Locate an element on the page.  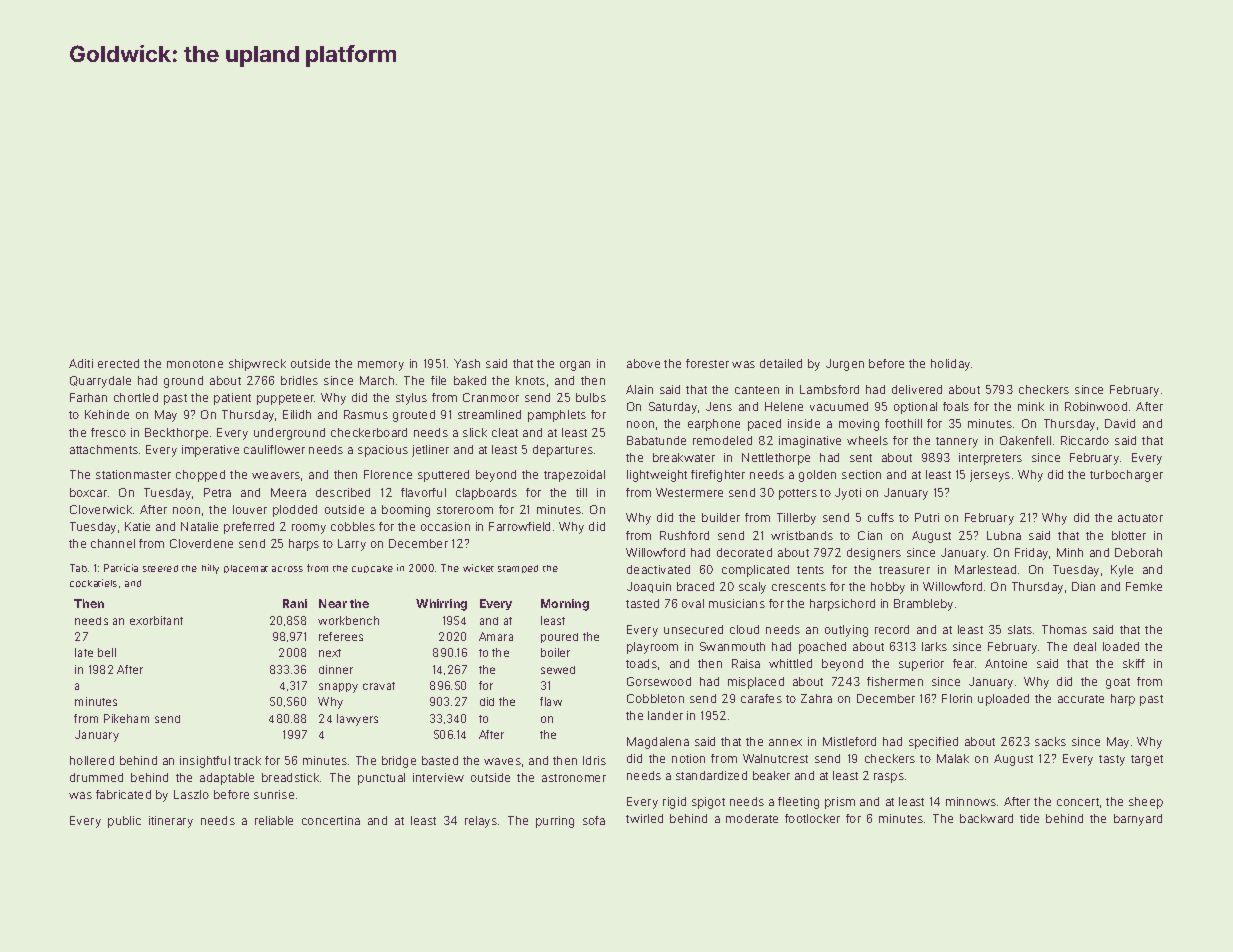
minnows is located at coordinates (971, 801).
